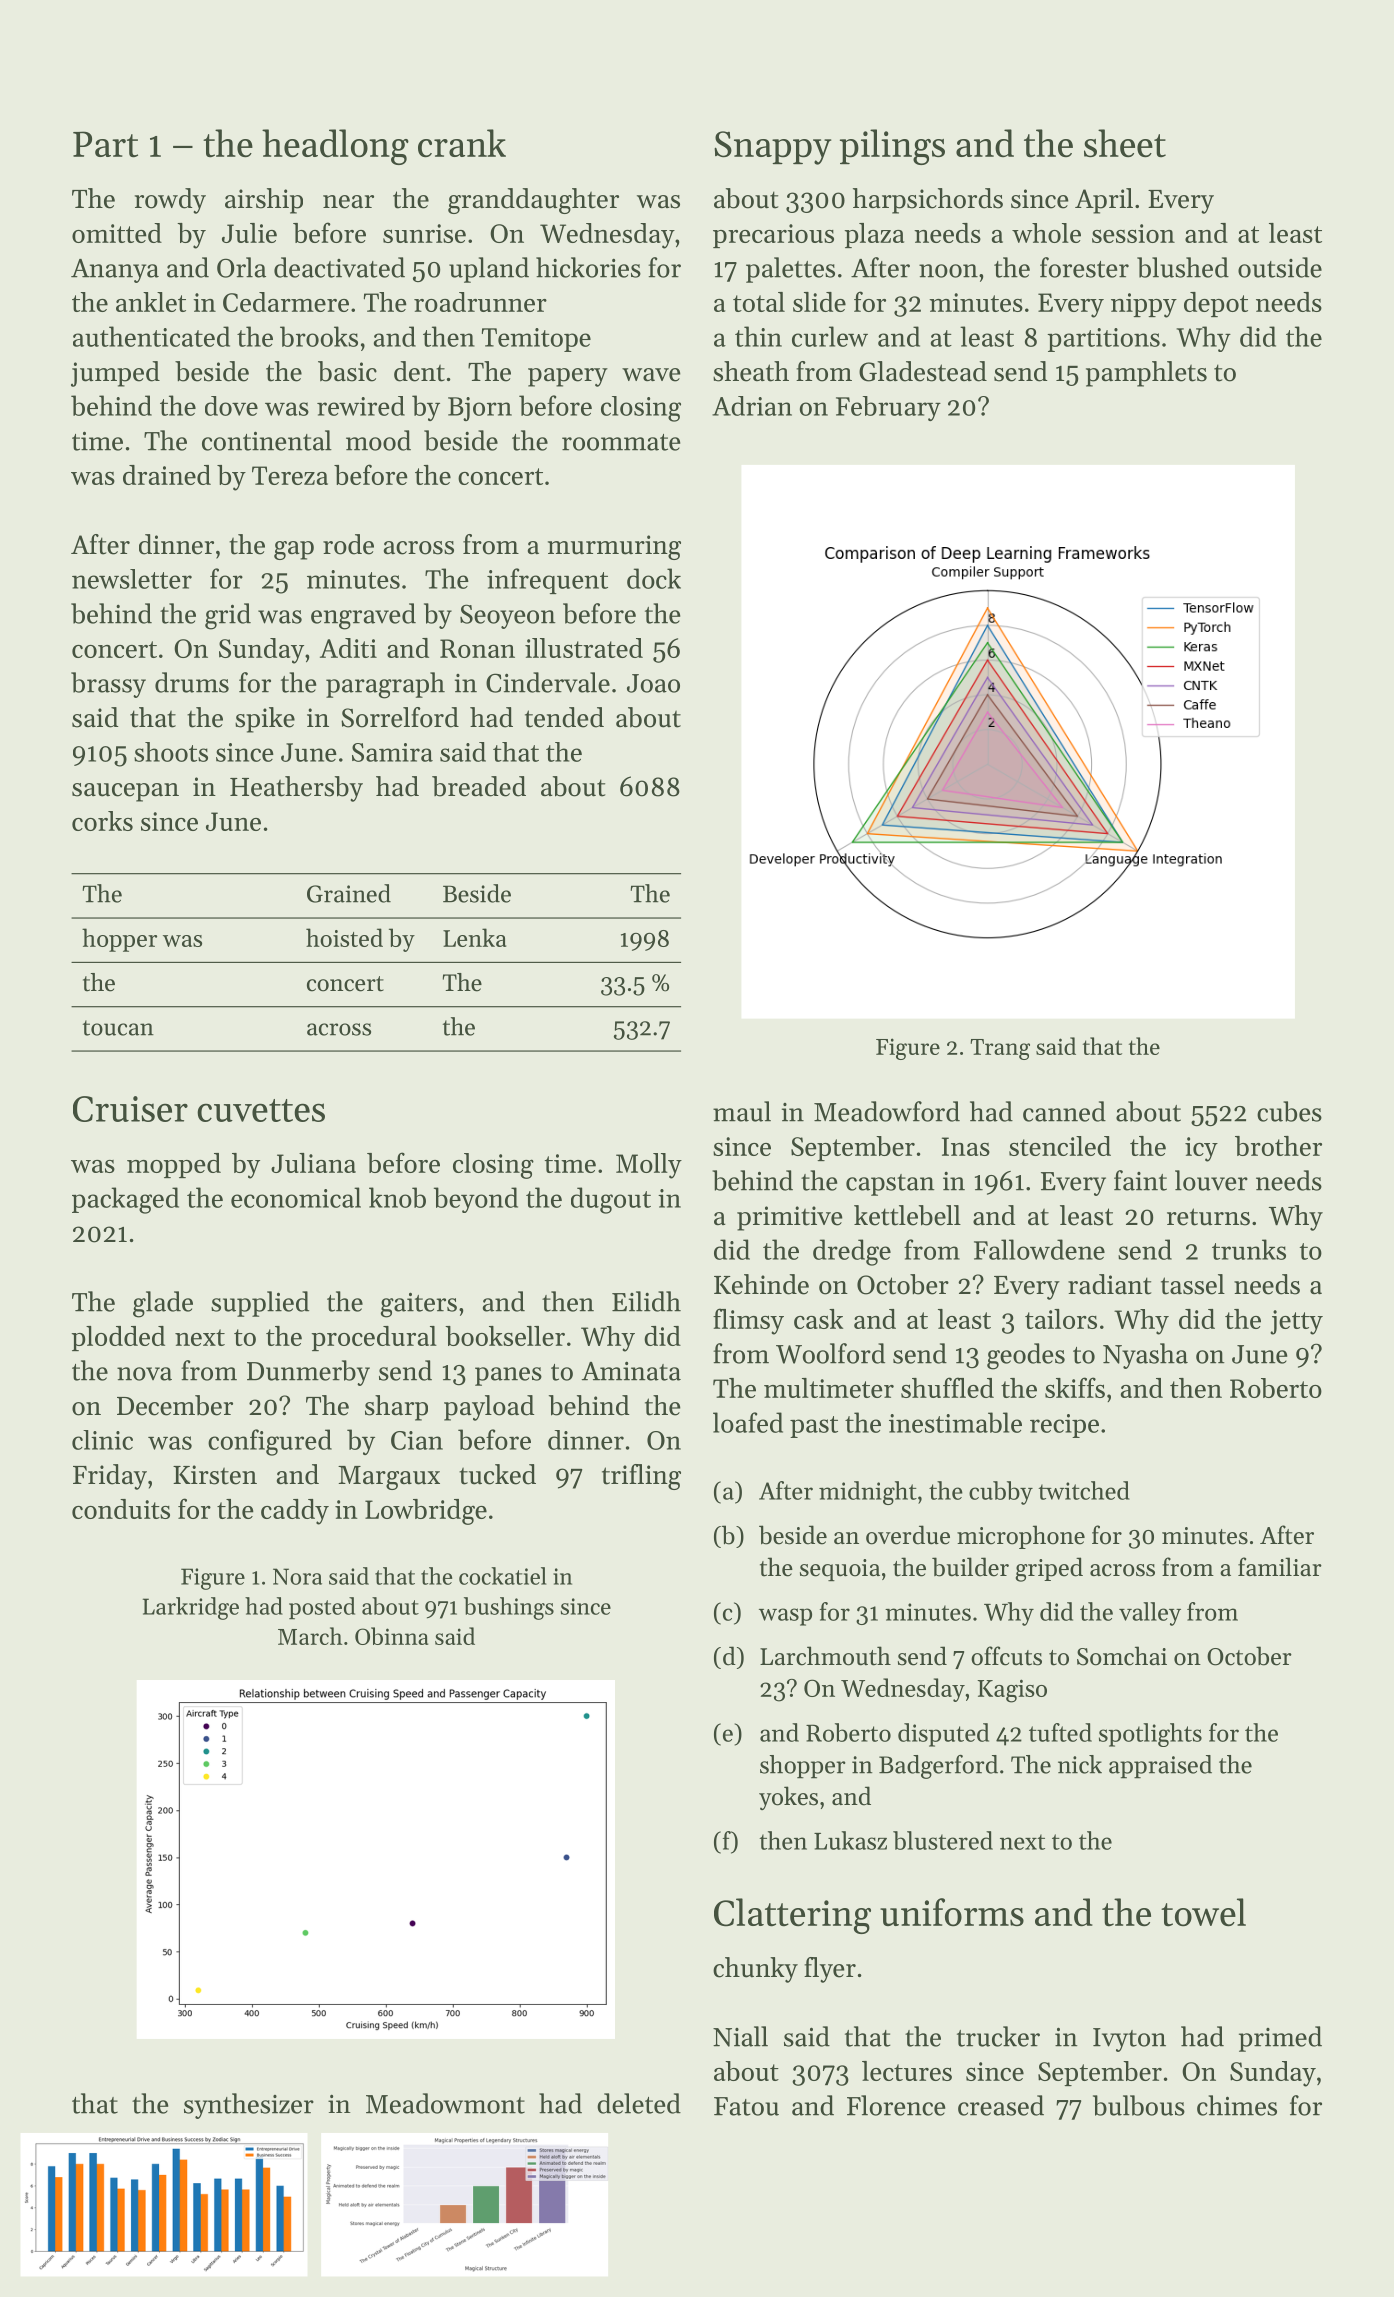 This screenshot has width=1394, height=2297. What do you see at coordinates (1064, 1111) in the screenshot?
I see `canned` at bounding box center [1064, 1111].
